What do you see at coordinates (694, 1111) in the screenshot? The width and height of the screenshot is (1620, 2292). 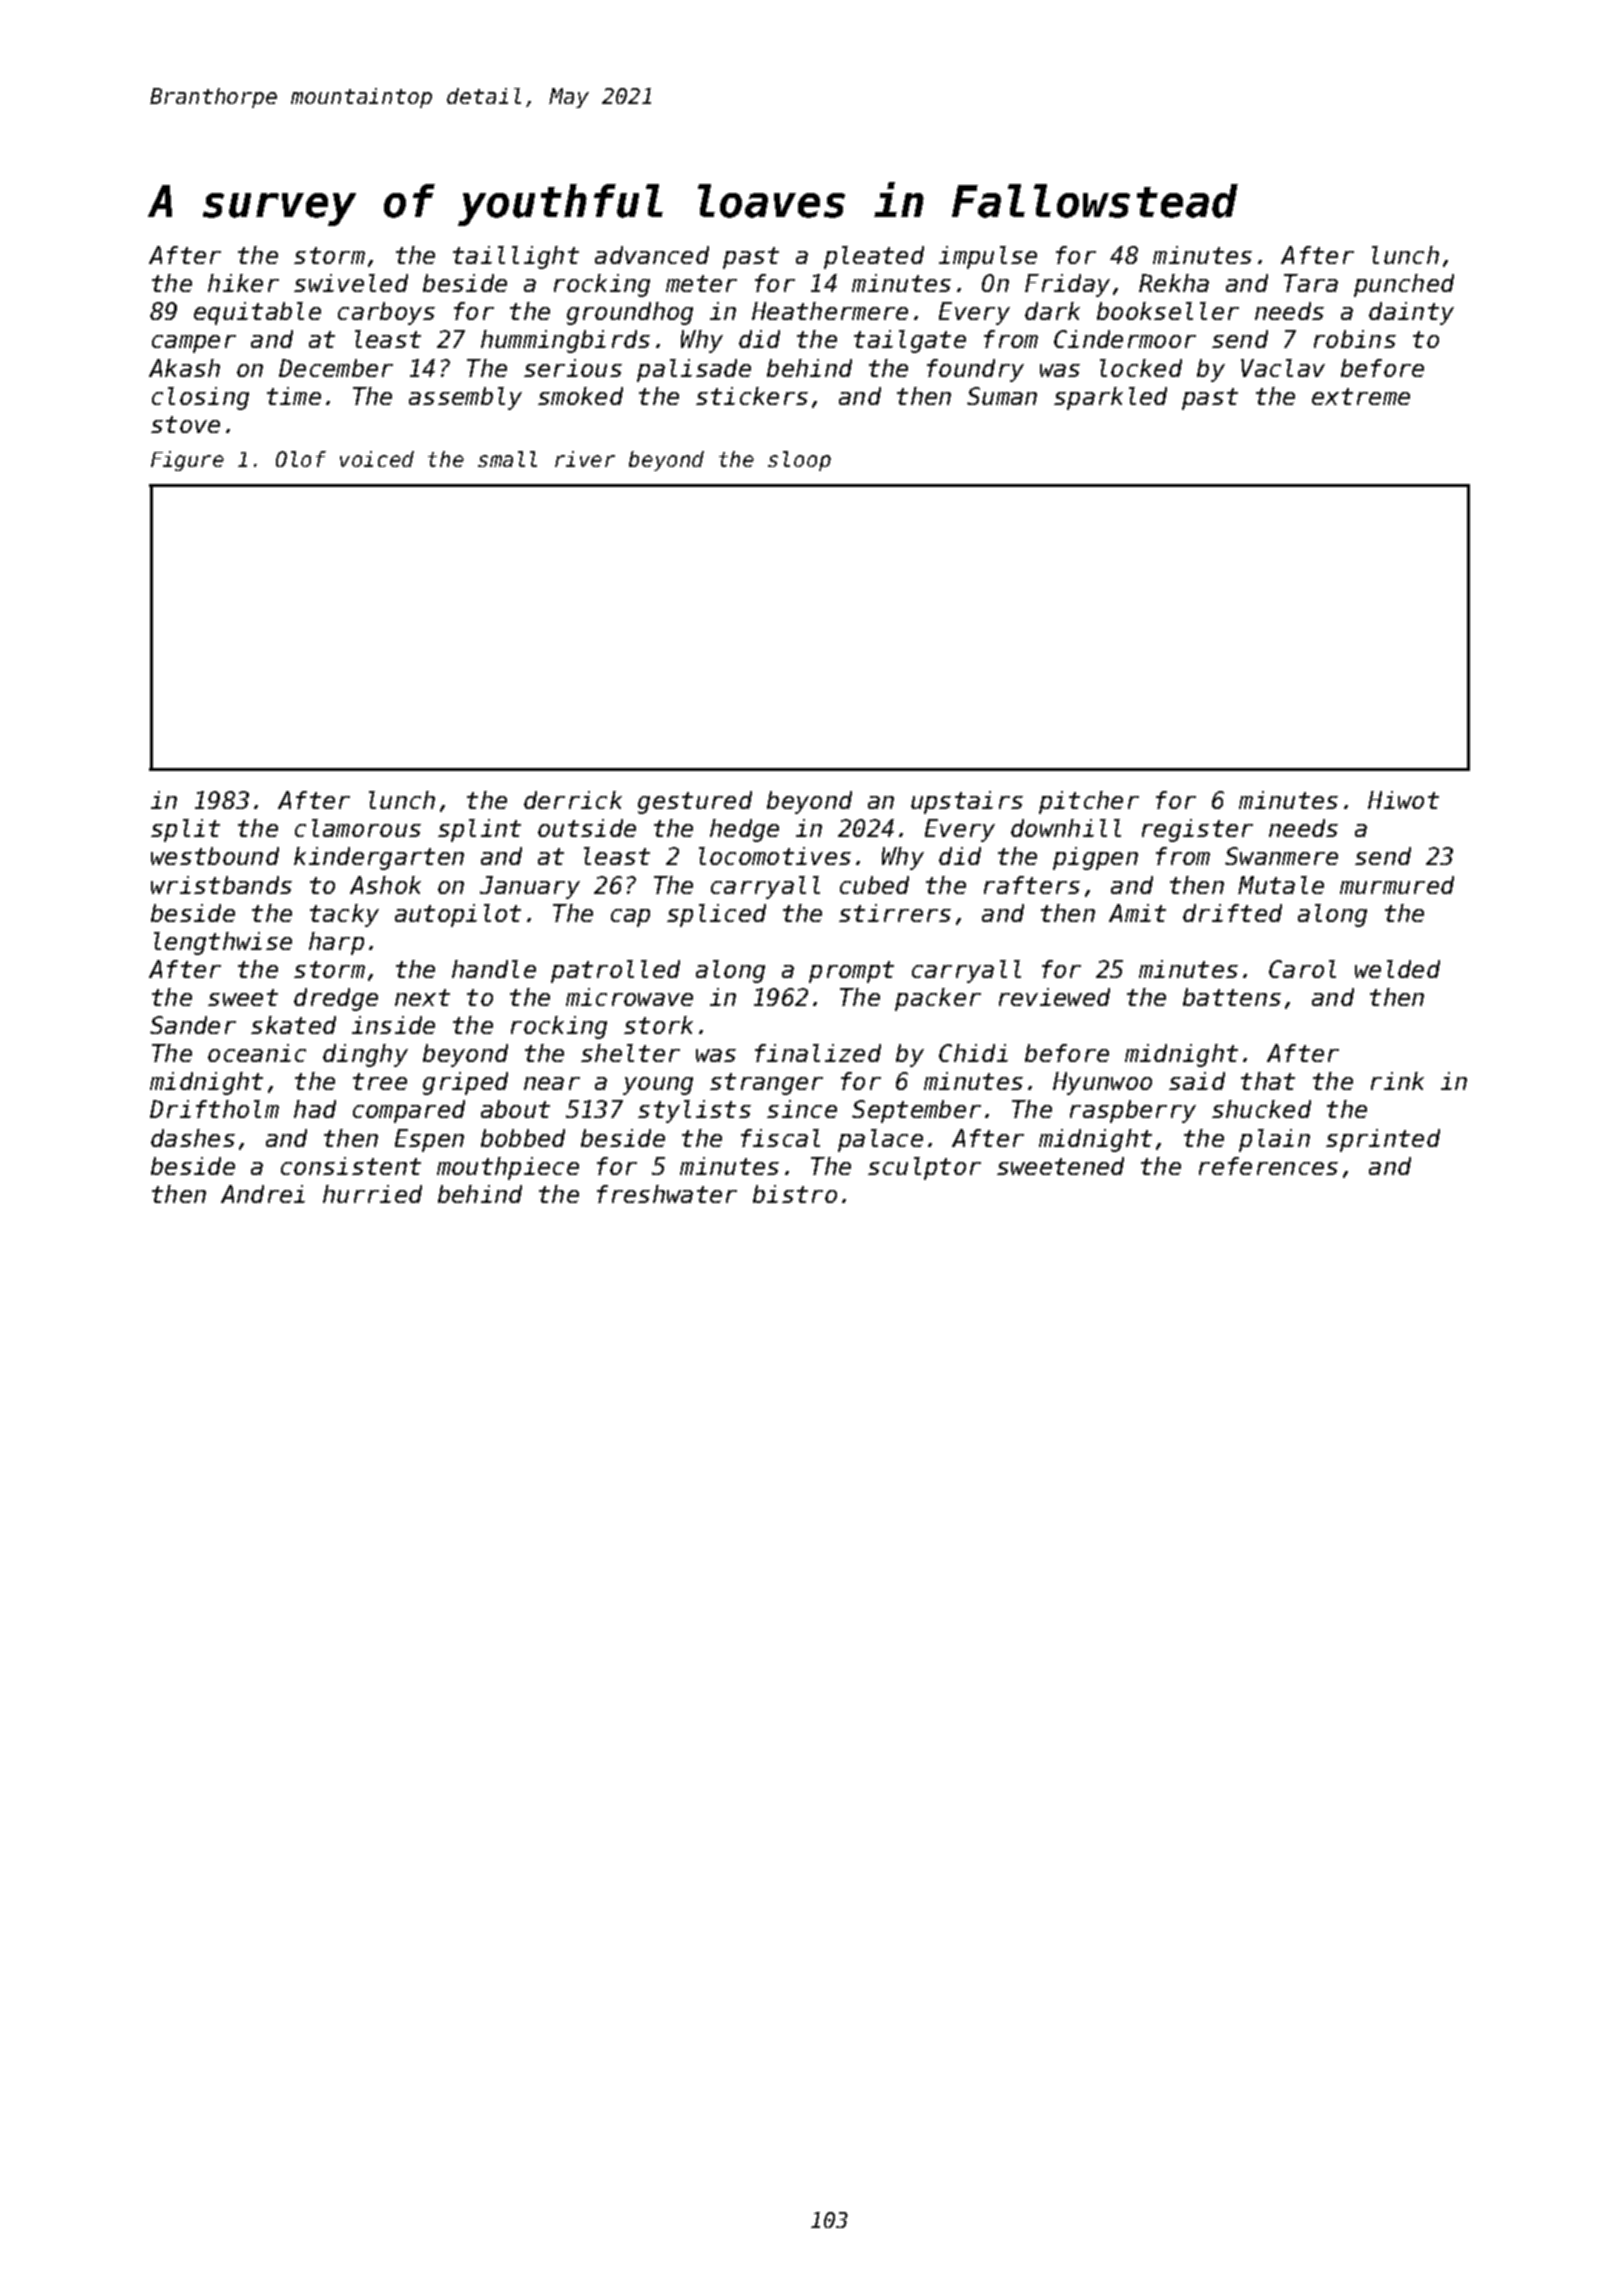 I see `stylists` at bounding box center [694, 1111].
